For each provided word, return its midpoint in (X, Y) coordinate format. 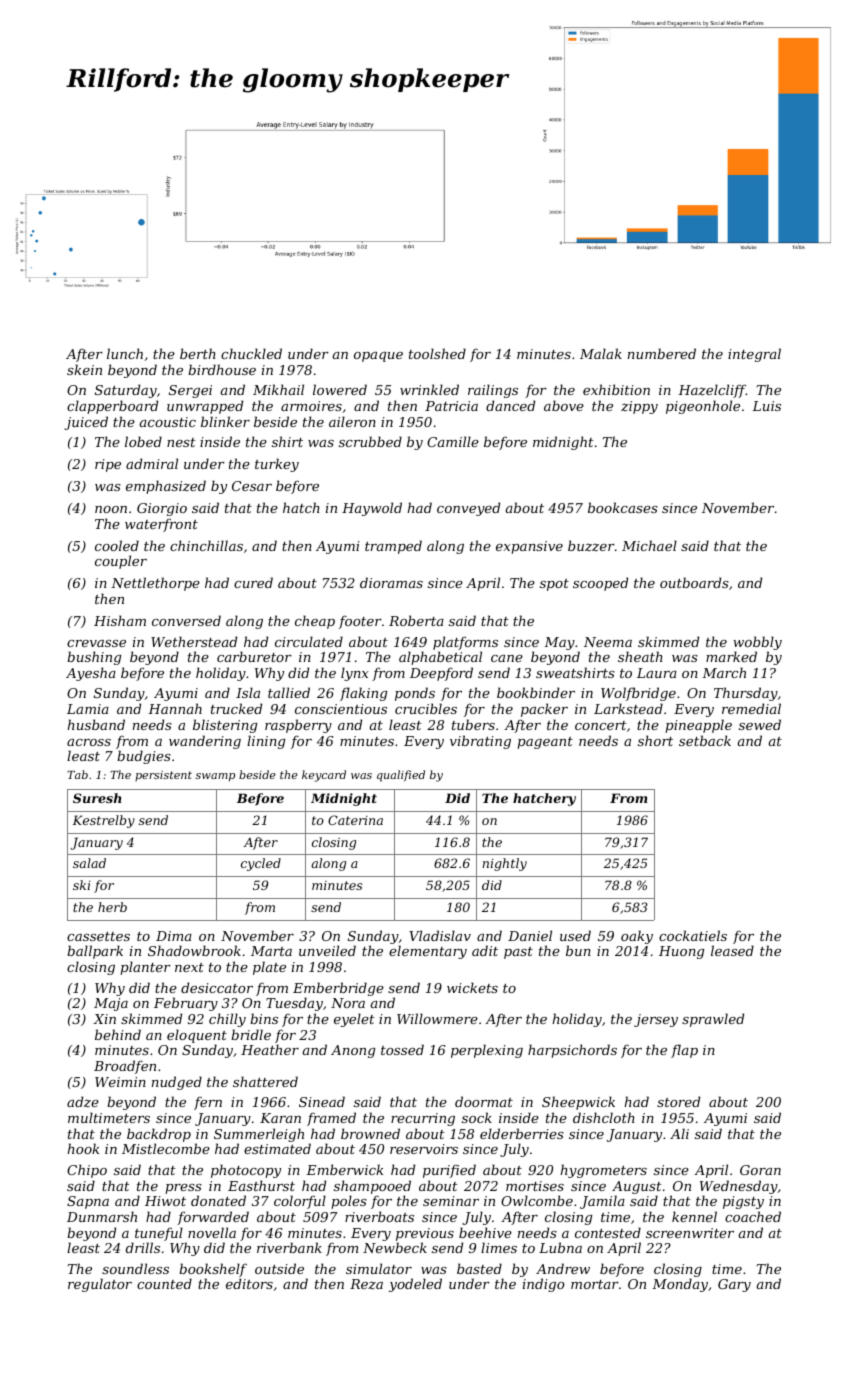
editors (249, 1283)
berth (198, 353)
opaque (378, 357)
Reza (366, 1284)
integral (754, 355)
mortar (595, 1284)
